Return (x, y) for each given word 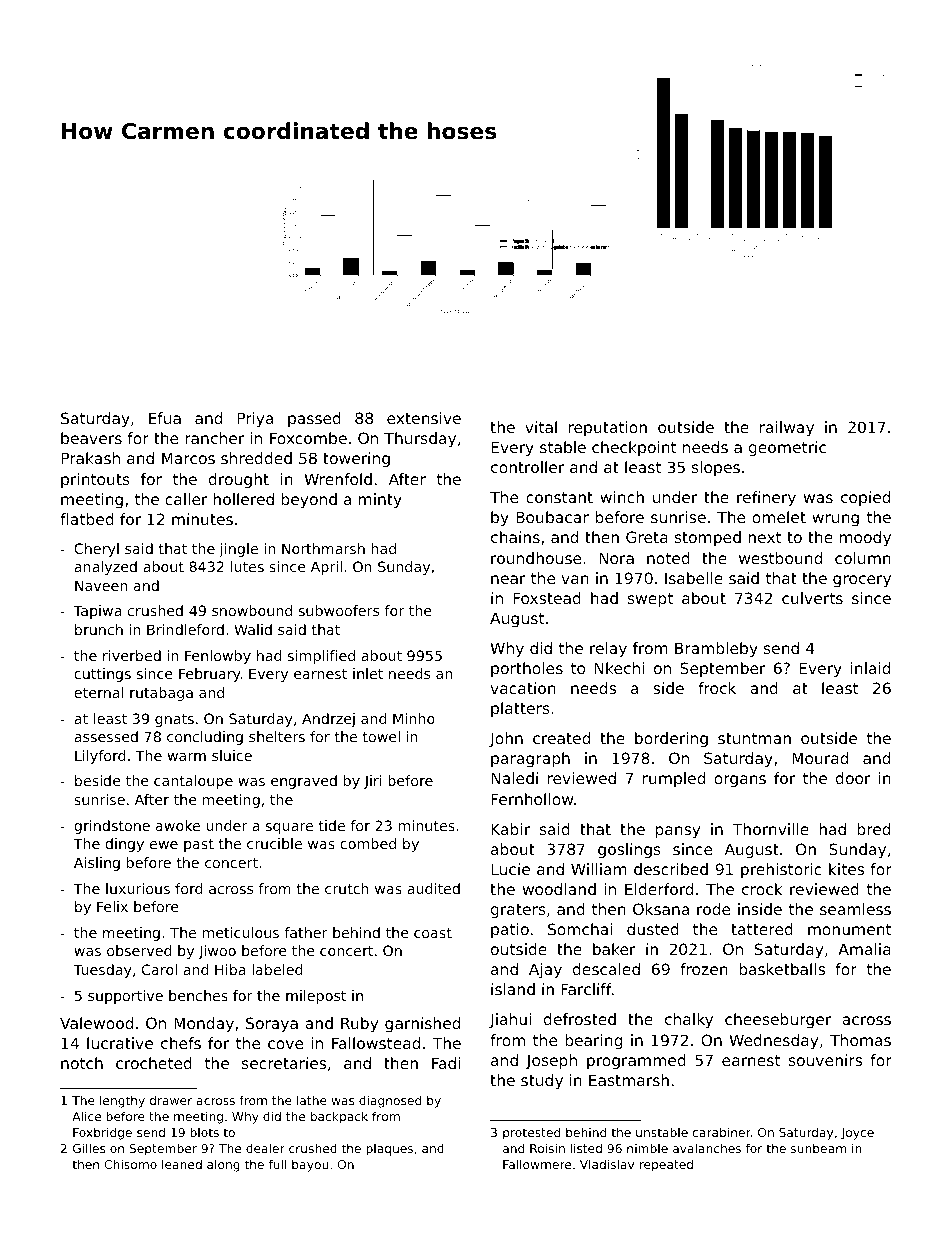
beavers (91, 438)
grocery (862, 581)
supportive (125, 997)
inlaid (870, 668)
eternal (98, 692)
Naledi (514, 778)
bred (873, 829)
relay (608, 649)
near (508, 579)
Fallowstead (376, 1043)
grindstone (112, 827)
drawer (171, 1100)
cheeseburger (778, 1020)
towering (356, 459)
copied (865, 498)
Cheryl (96, 550)
